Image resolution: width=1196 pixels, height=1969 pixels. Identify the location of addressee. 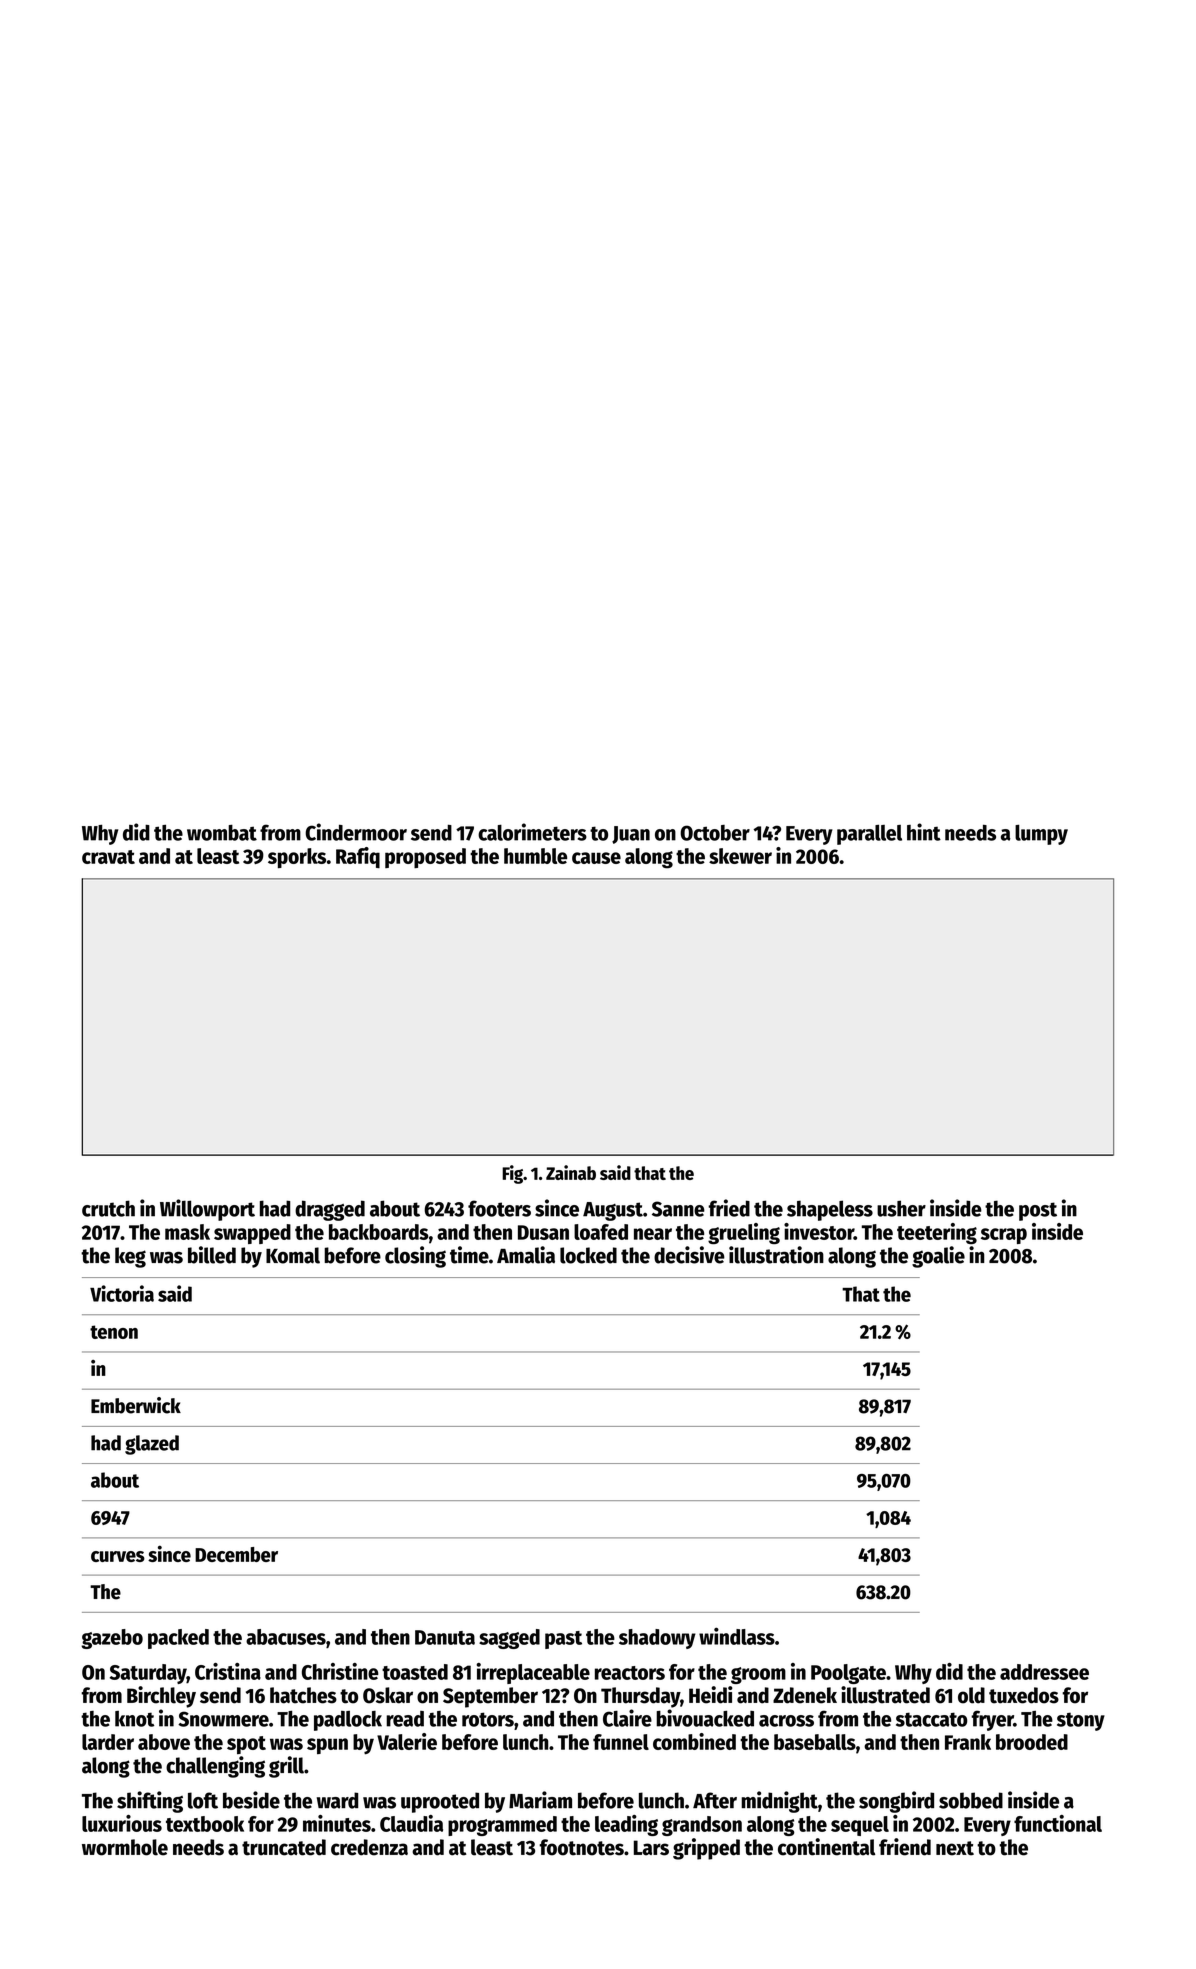
(1044, 1672).
